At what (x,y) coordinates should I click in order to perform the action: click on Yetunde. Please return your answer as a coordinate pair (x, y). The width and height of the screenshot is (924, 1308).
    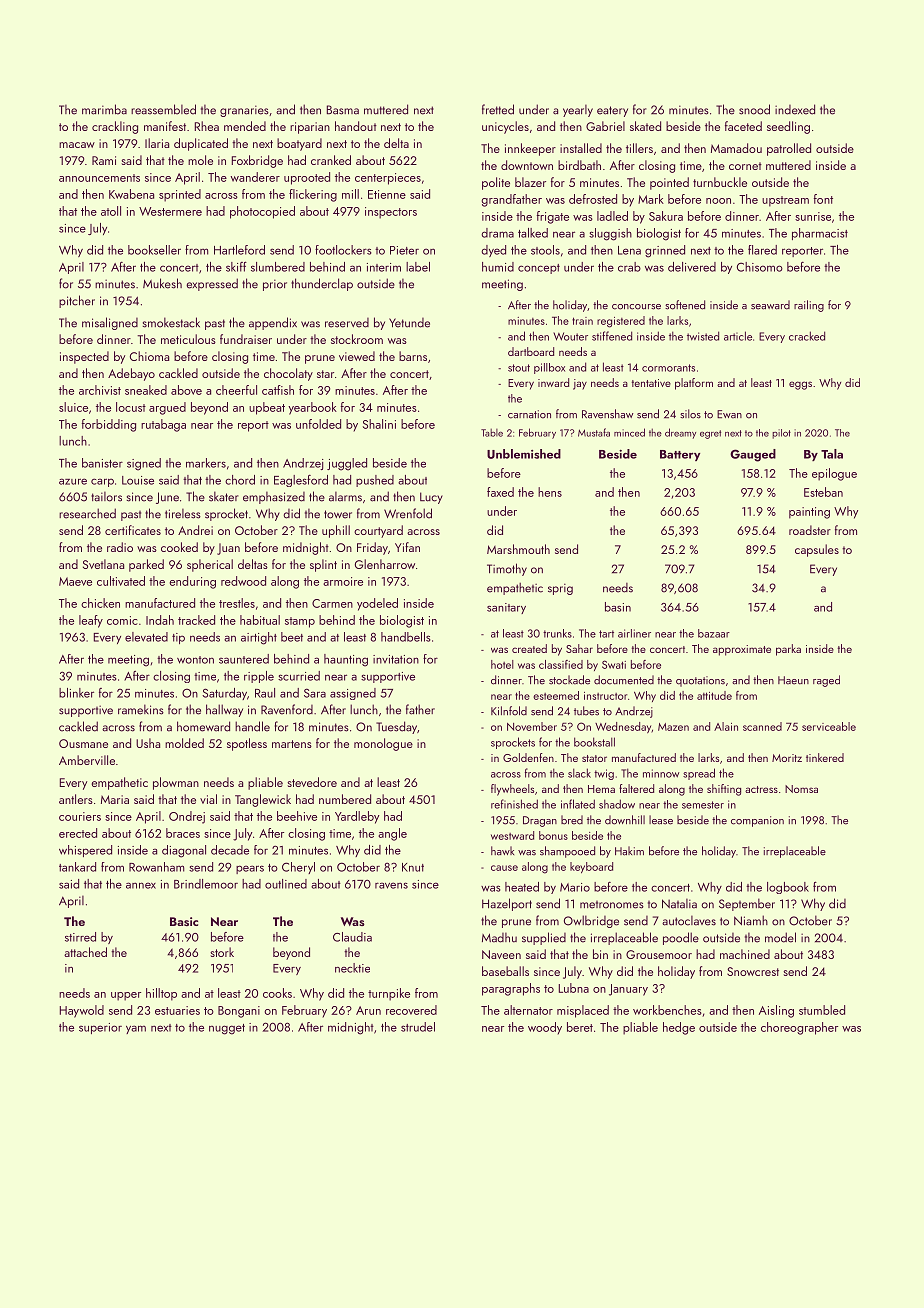
    Looking at the image, I should click on (409, 323).
